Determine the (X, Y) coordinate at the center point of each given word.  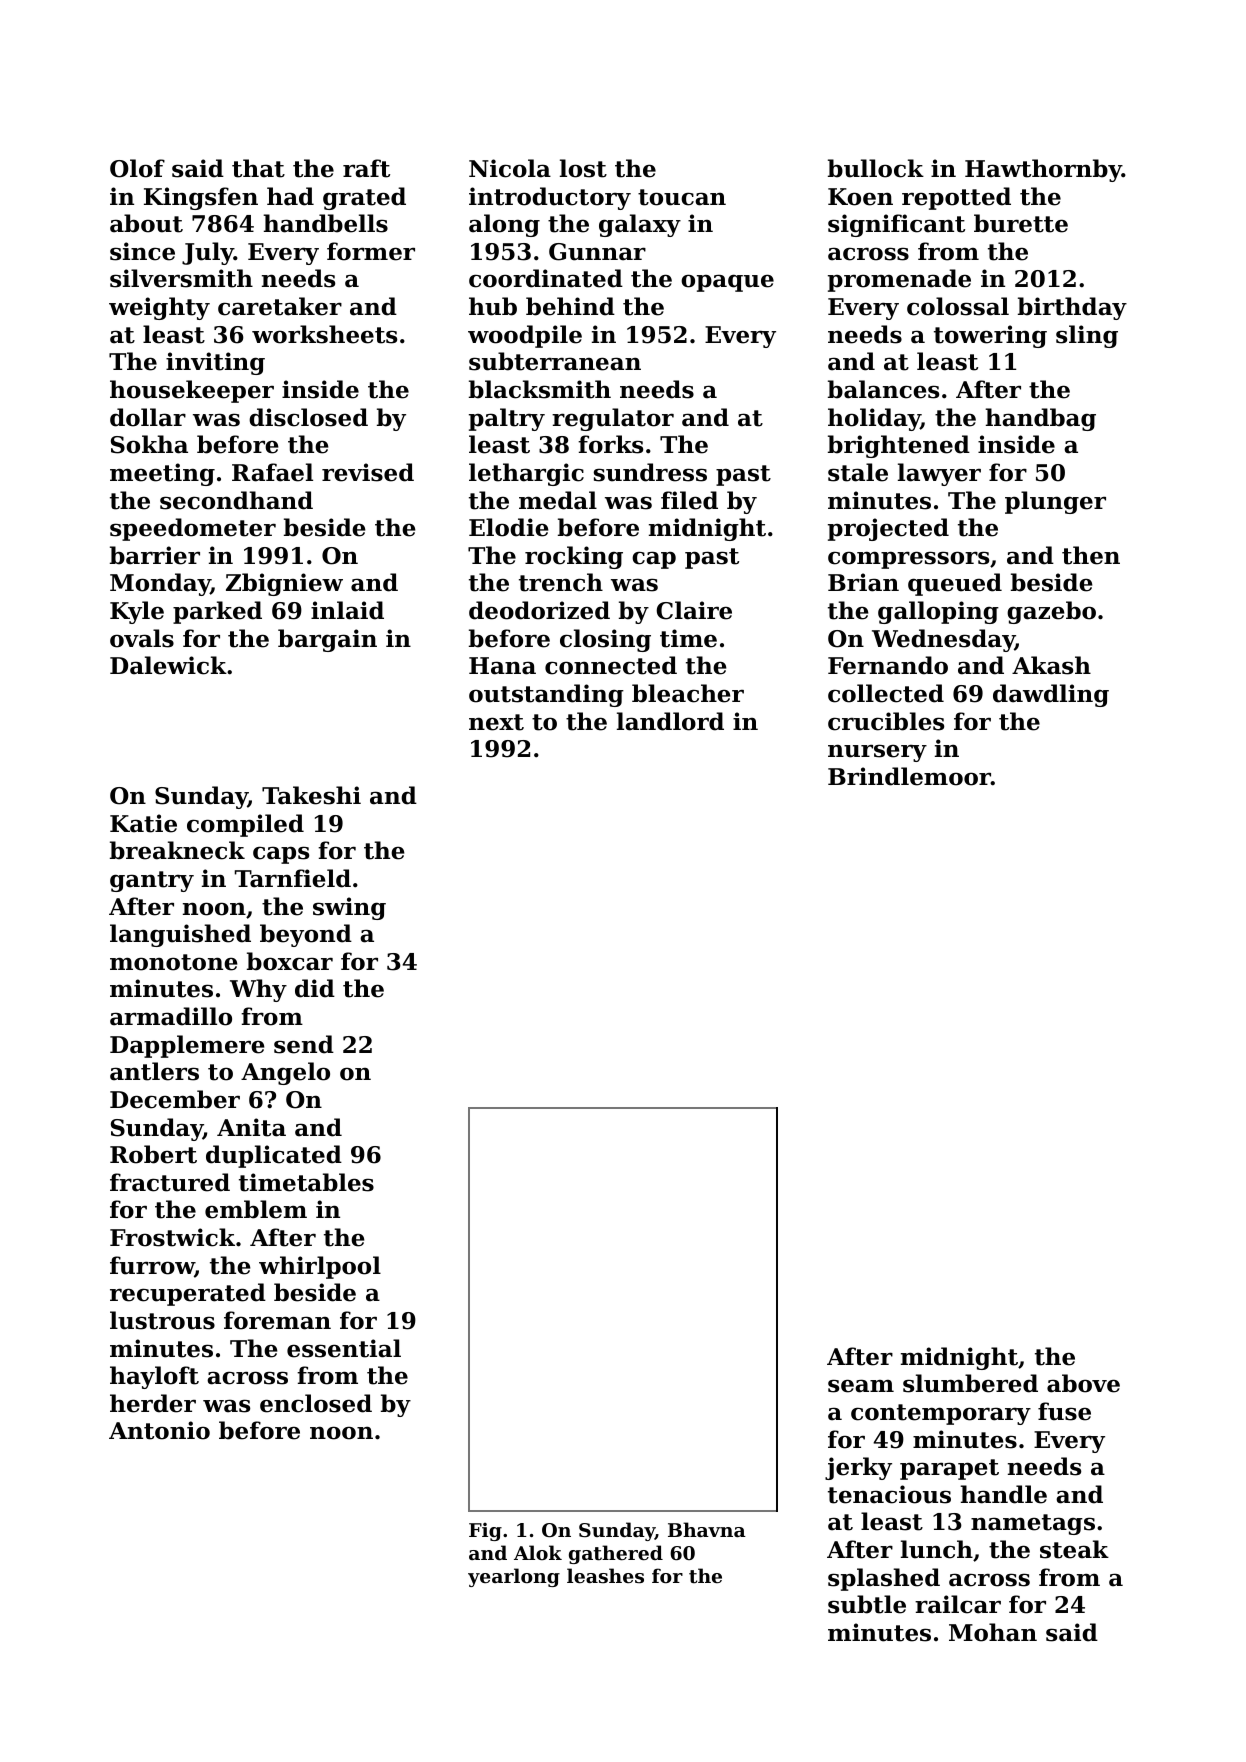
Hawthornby (1043, 170)
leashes (605, 1576)
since (142, 251)
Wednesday (943, 640)
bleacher (688, 693)
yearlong (514, 1577)
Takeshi (311, 795)
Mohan (993, 1632)
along (504, 225)
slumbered (970, 1383)
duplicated (274, 1156)
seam (861, 1386)
